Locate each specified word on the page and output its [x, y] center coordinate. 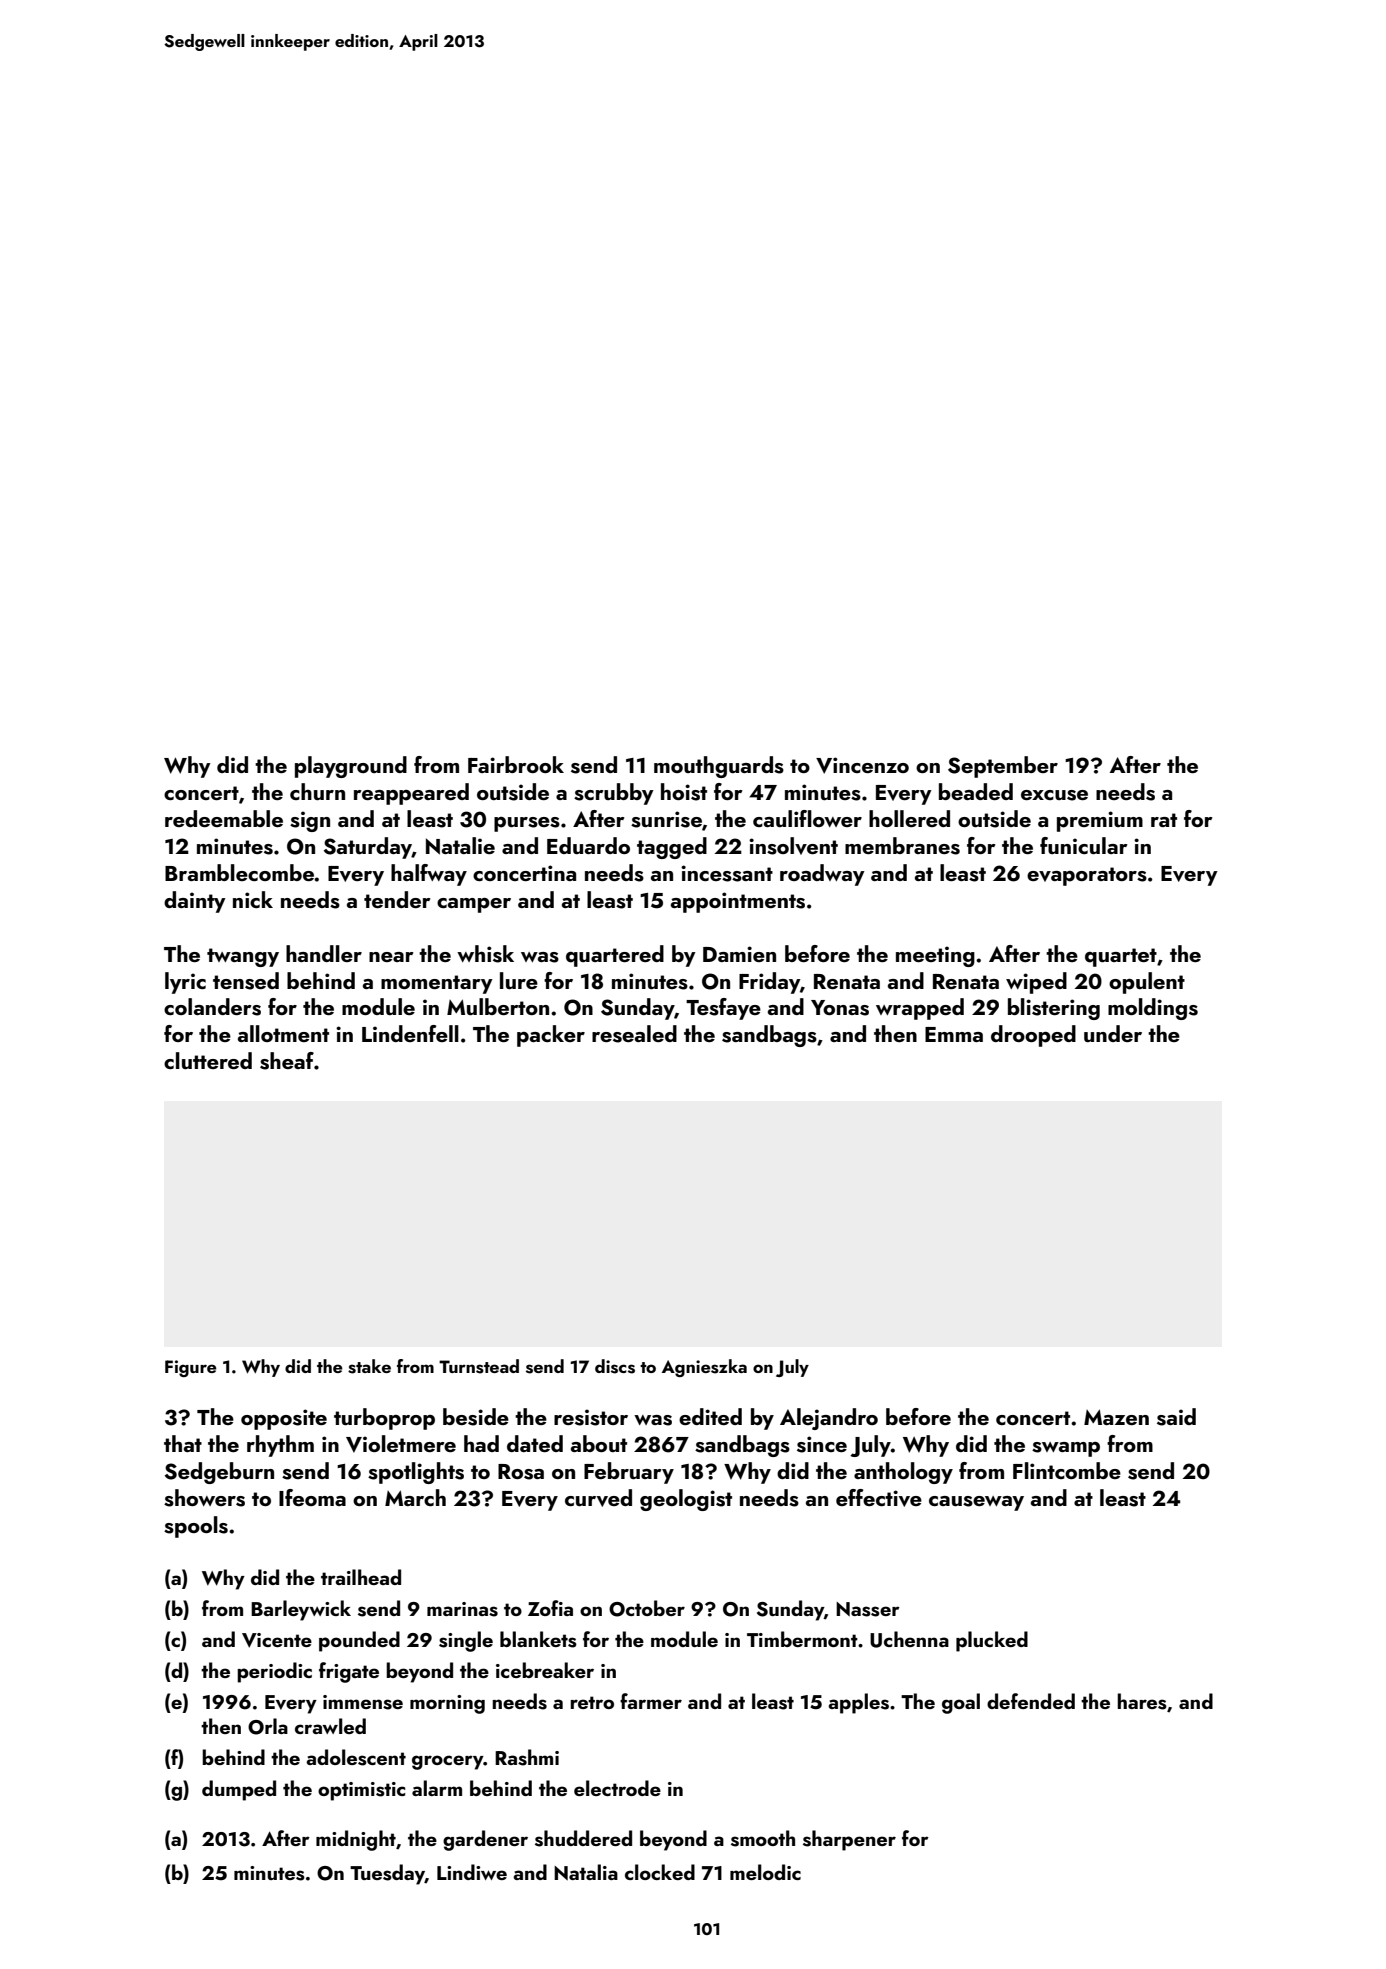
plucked [992, 1641]
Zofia [550, 1608]
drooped [1033, 1036]
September [1003, 767]
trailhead [361, 1577]
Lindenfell [410, 1033]
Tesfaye [723, 1009]
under [1113, 1033]
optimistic [361, 1791]
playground [351, 767]
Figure [191, 1368]
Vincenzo [862, 765]
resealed [634, 1034]
